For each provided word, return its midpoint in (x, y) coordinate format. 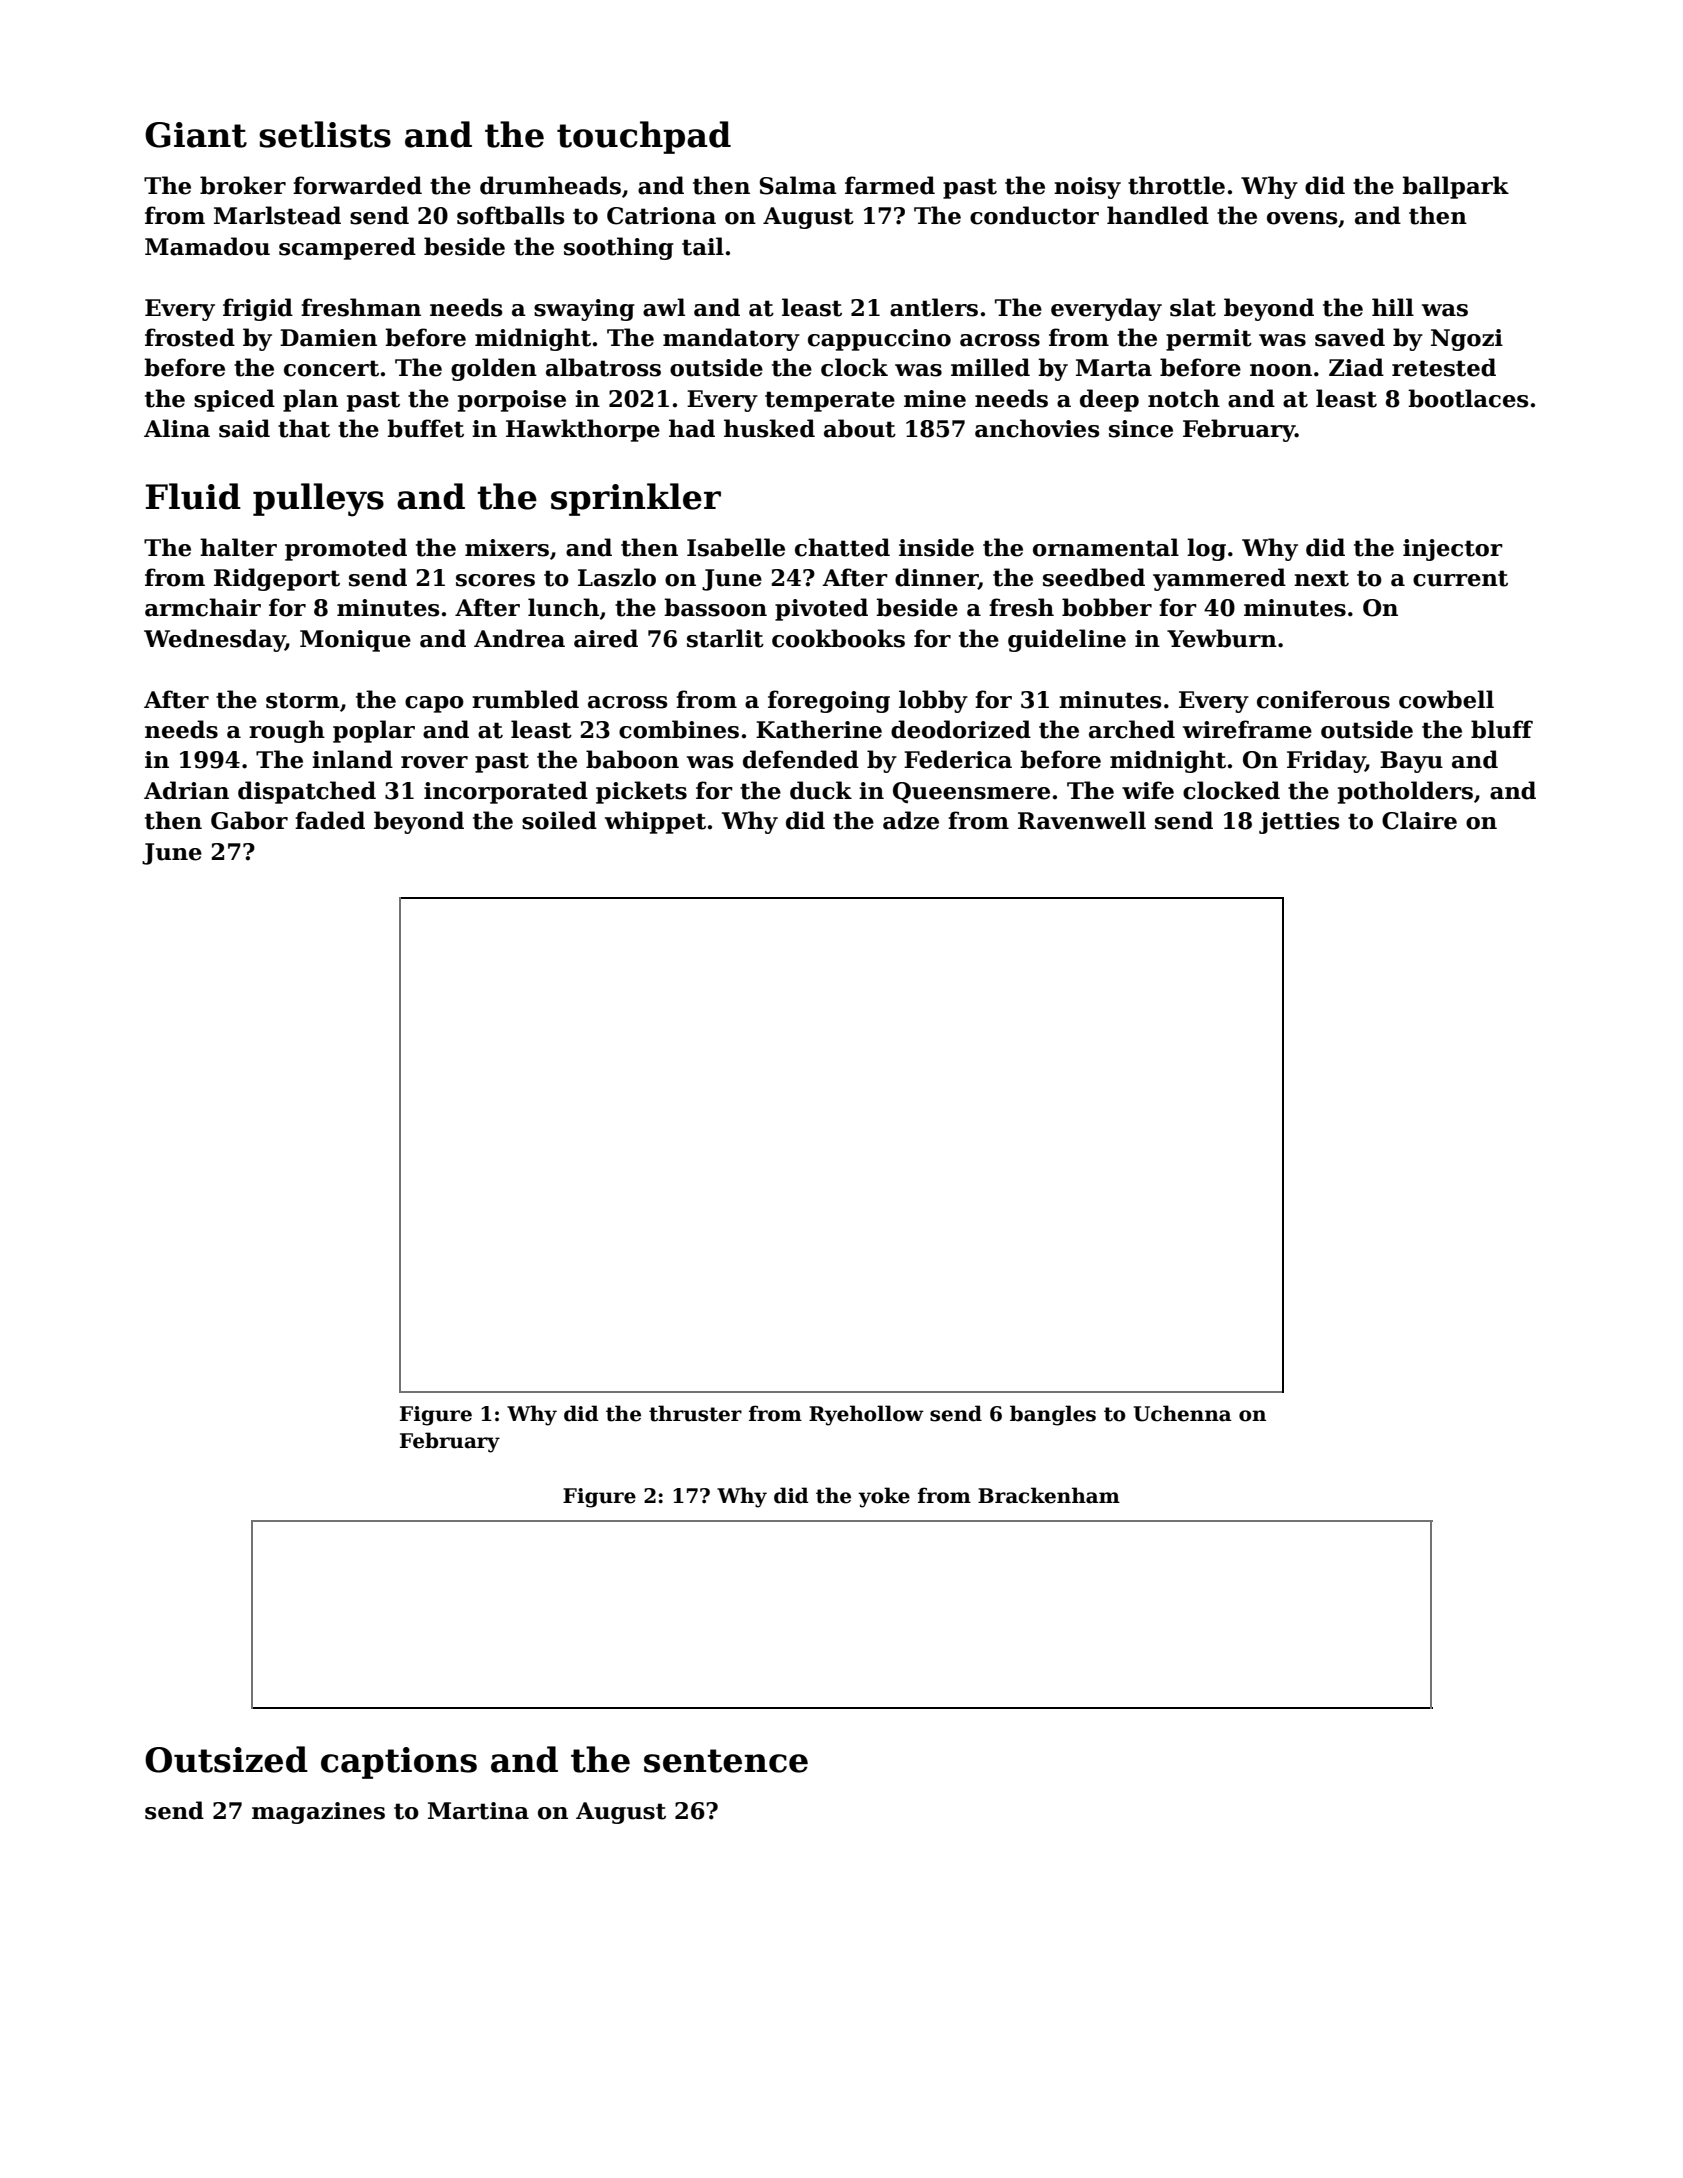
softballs (511, 215)
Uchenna (1183, 1413)
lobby (933, 701)
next (1321, 578)
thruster (695, 1413)
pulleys (318, 500)
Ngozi (1467, 340)
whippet (655, 822)
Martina (478, 1811)
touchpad (644, 137)
